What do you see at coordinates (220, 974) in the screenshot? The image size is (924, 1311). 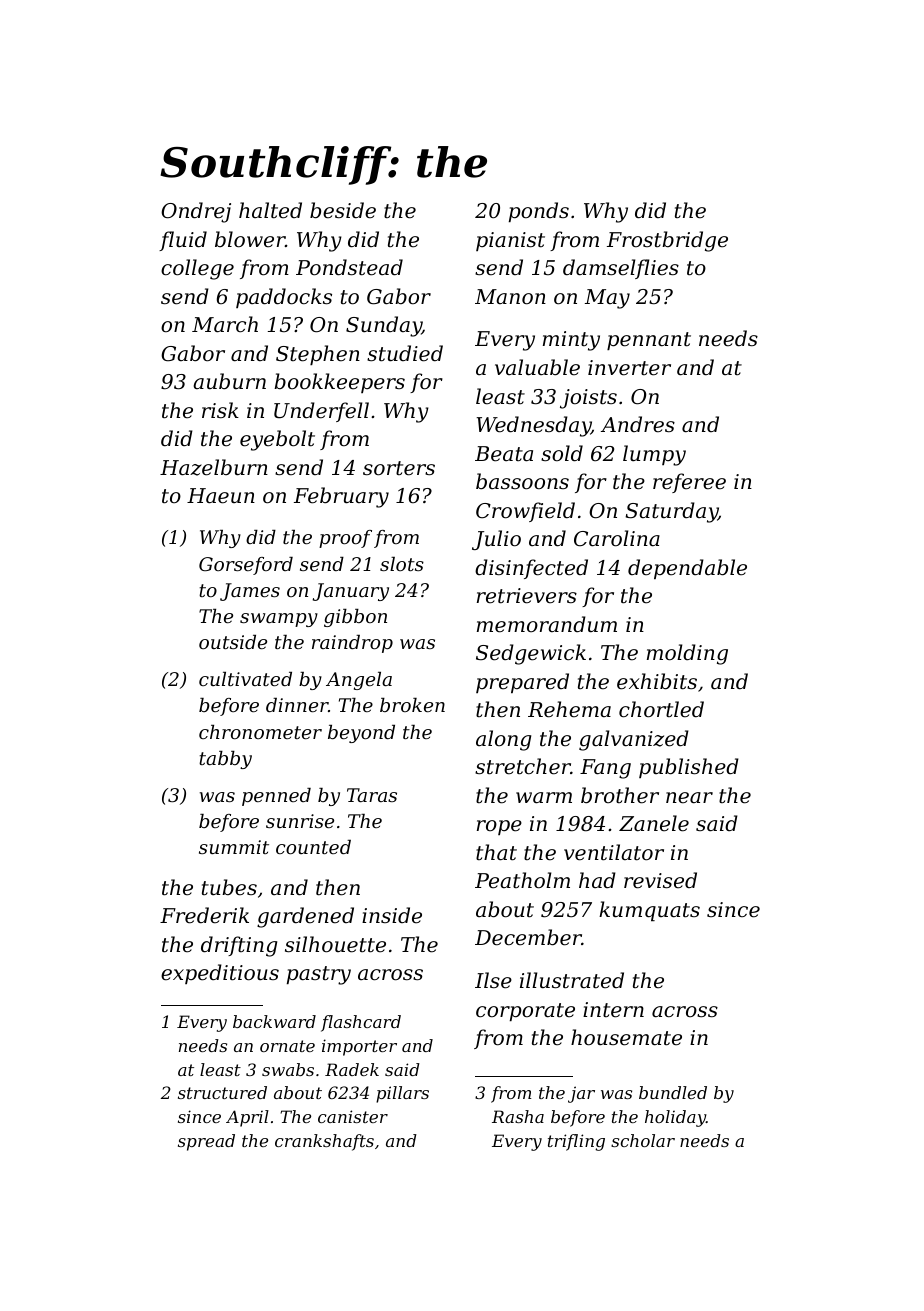 I see `expeditious` at bounding box center [220, 974].
